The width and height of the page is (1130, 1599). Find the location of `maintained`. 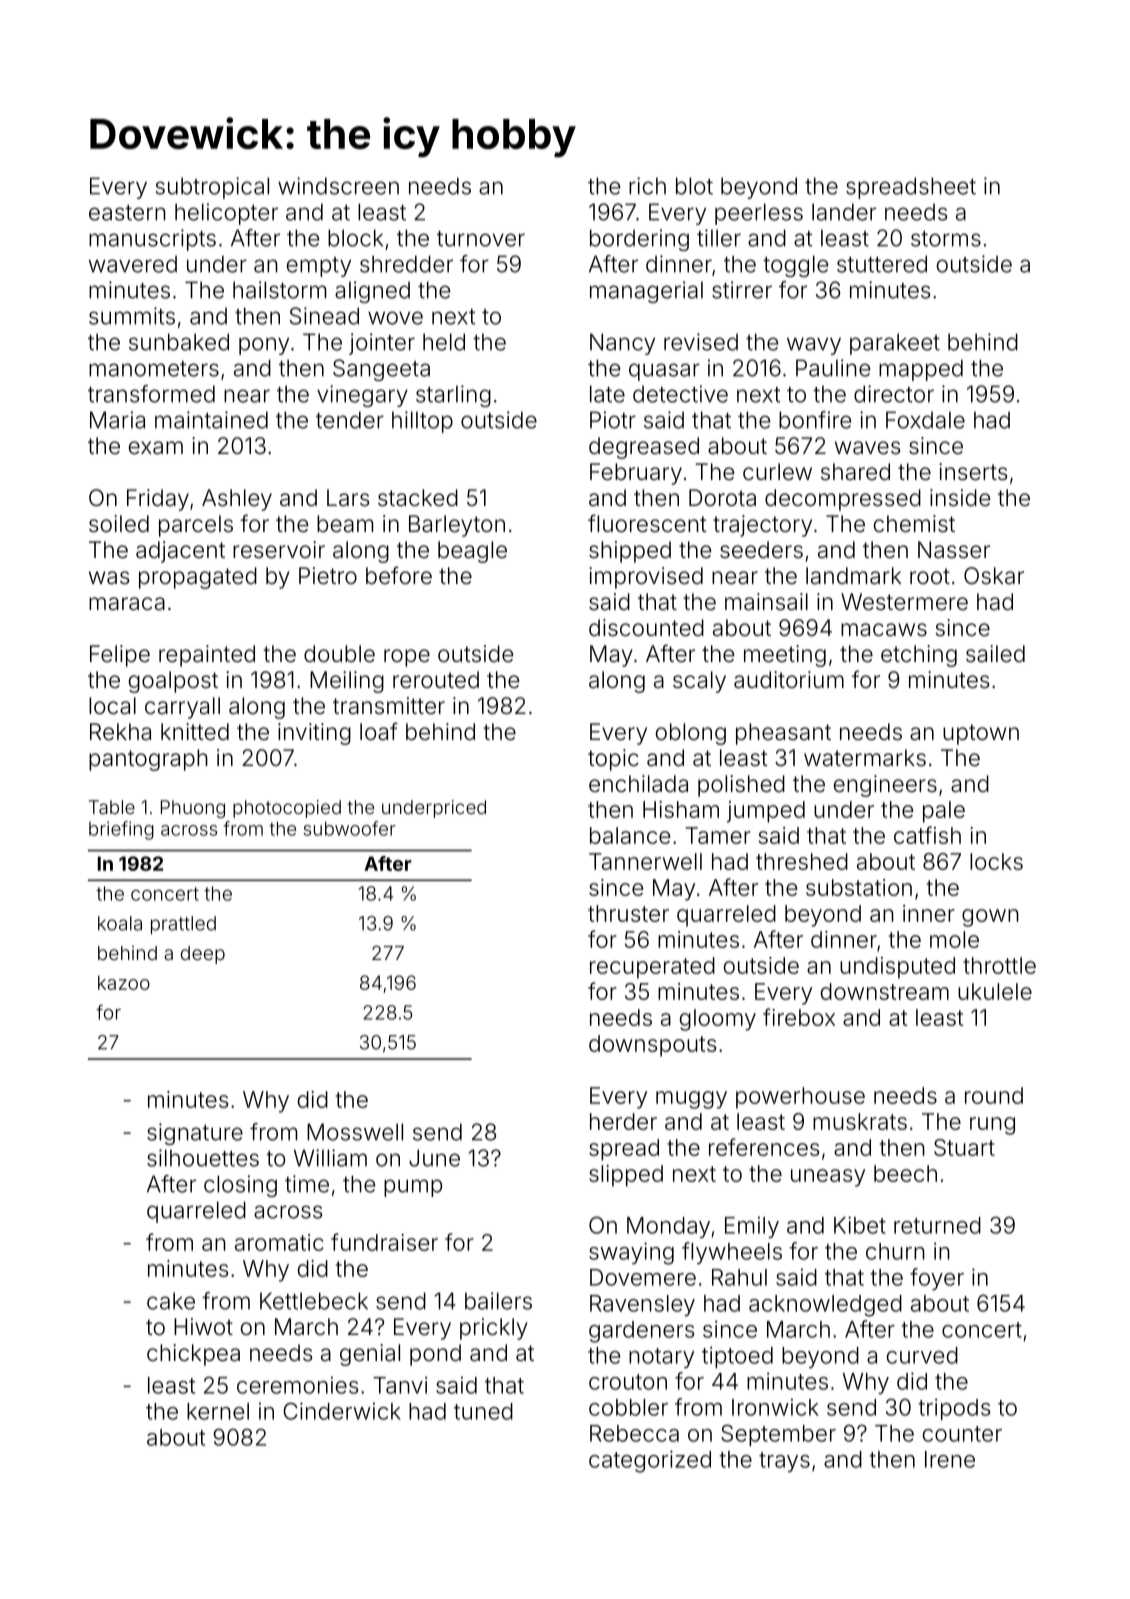

maintained is located at coordinates (211, 420).
